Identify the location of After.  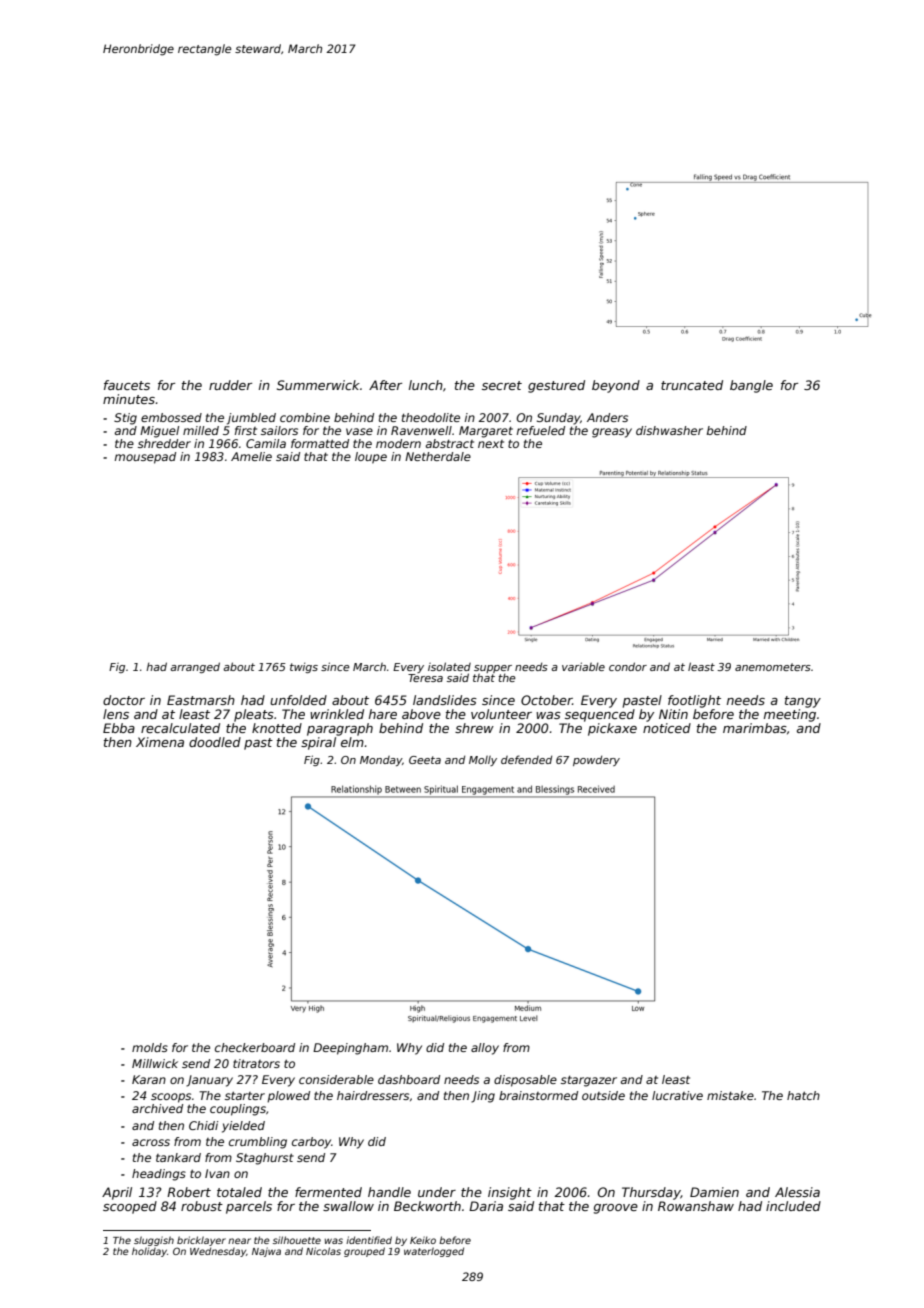
(385, 385).
